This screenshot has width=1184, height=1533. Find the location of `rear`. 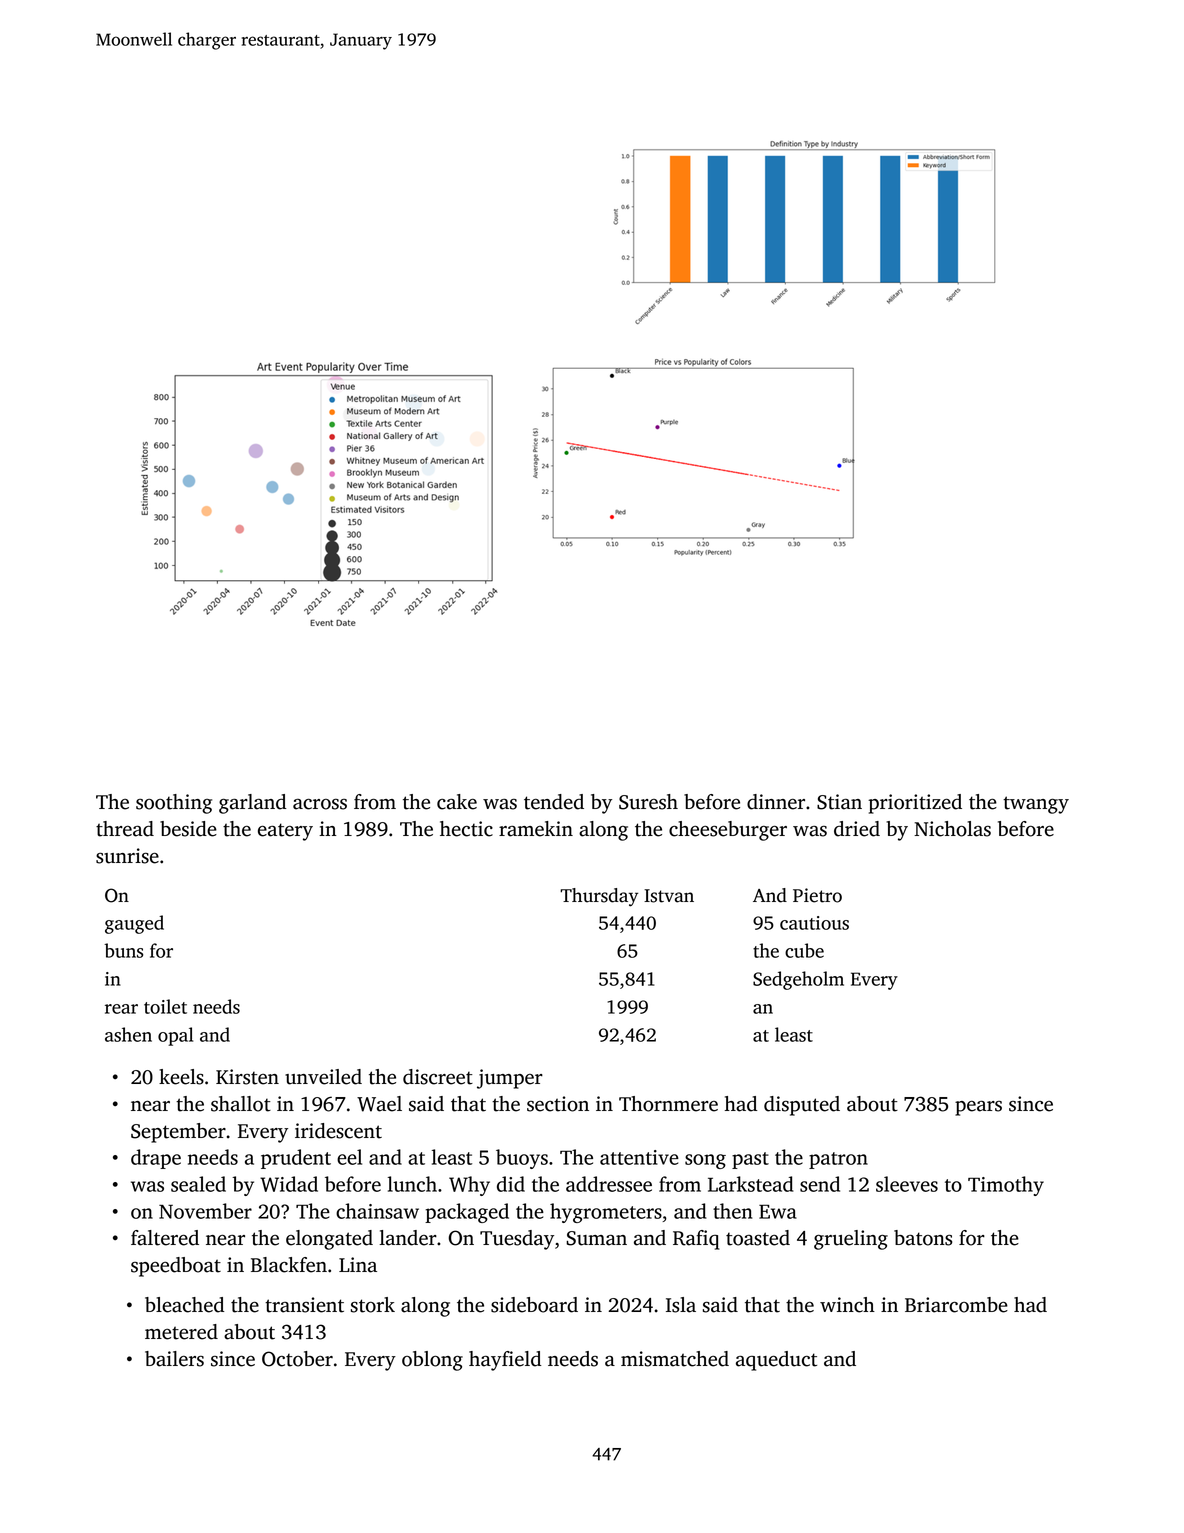

rear is located at coordinates (121, 1009).
